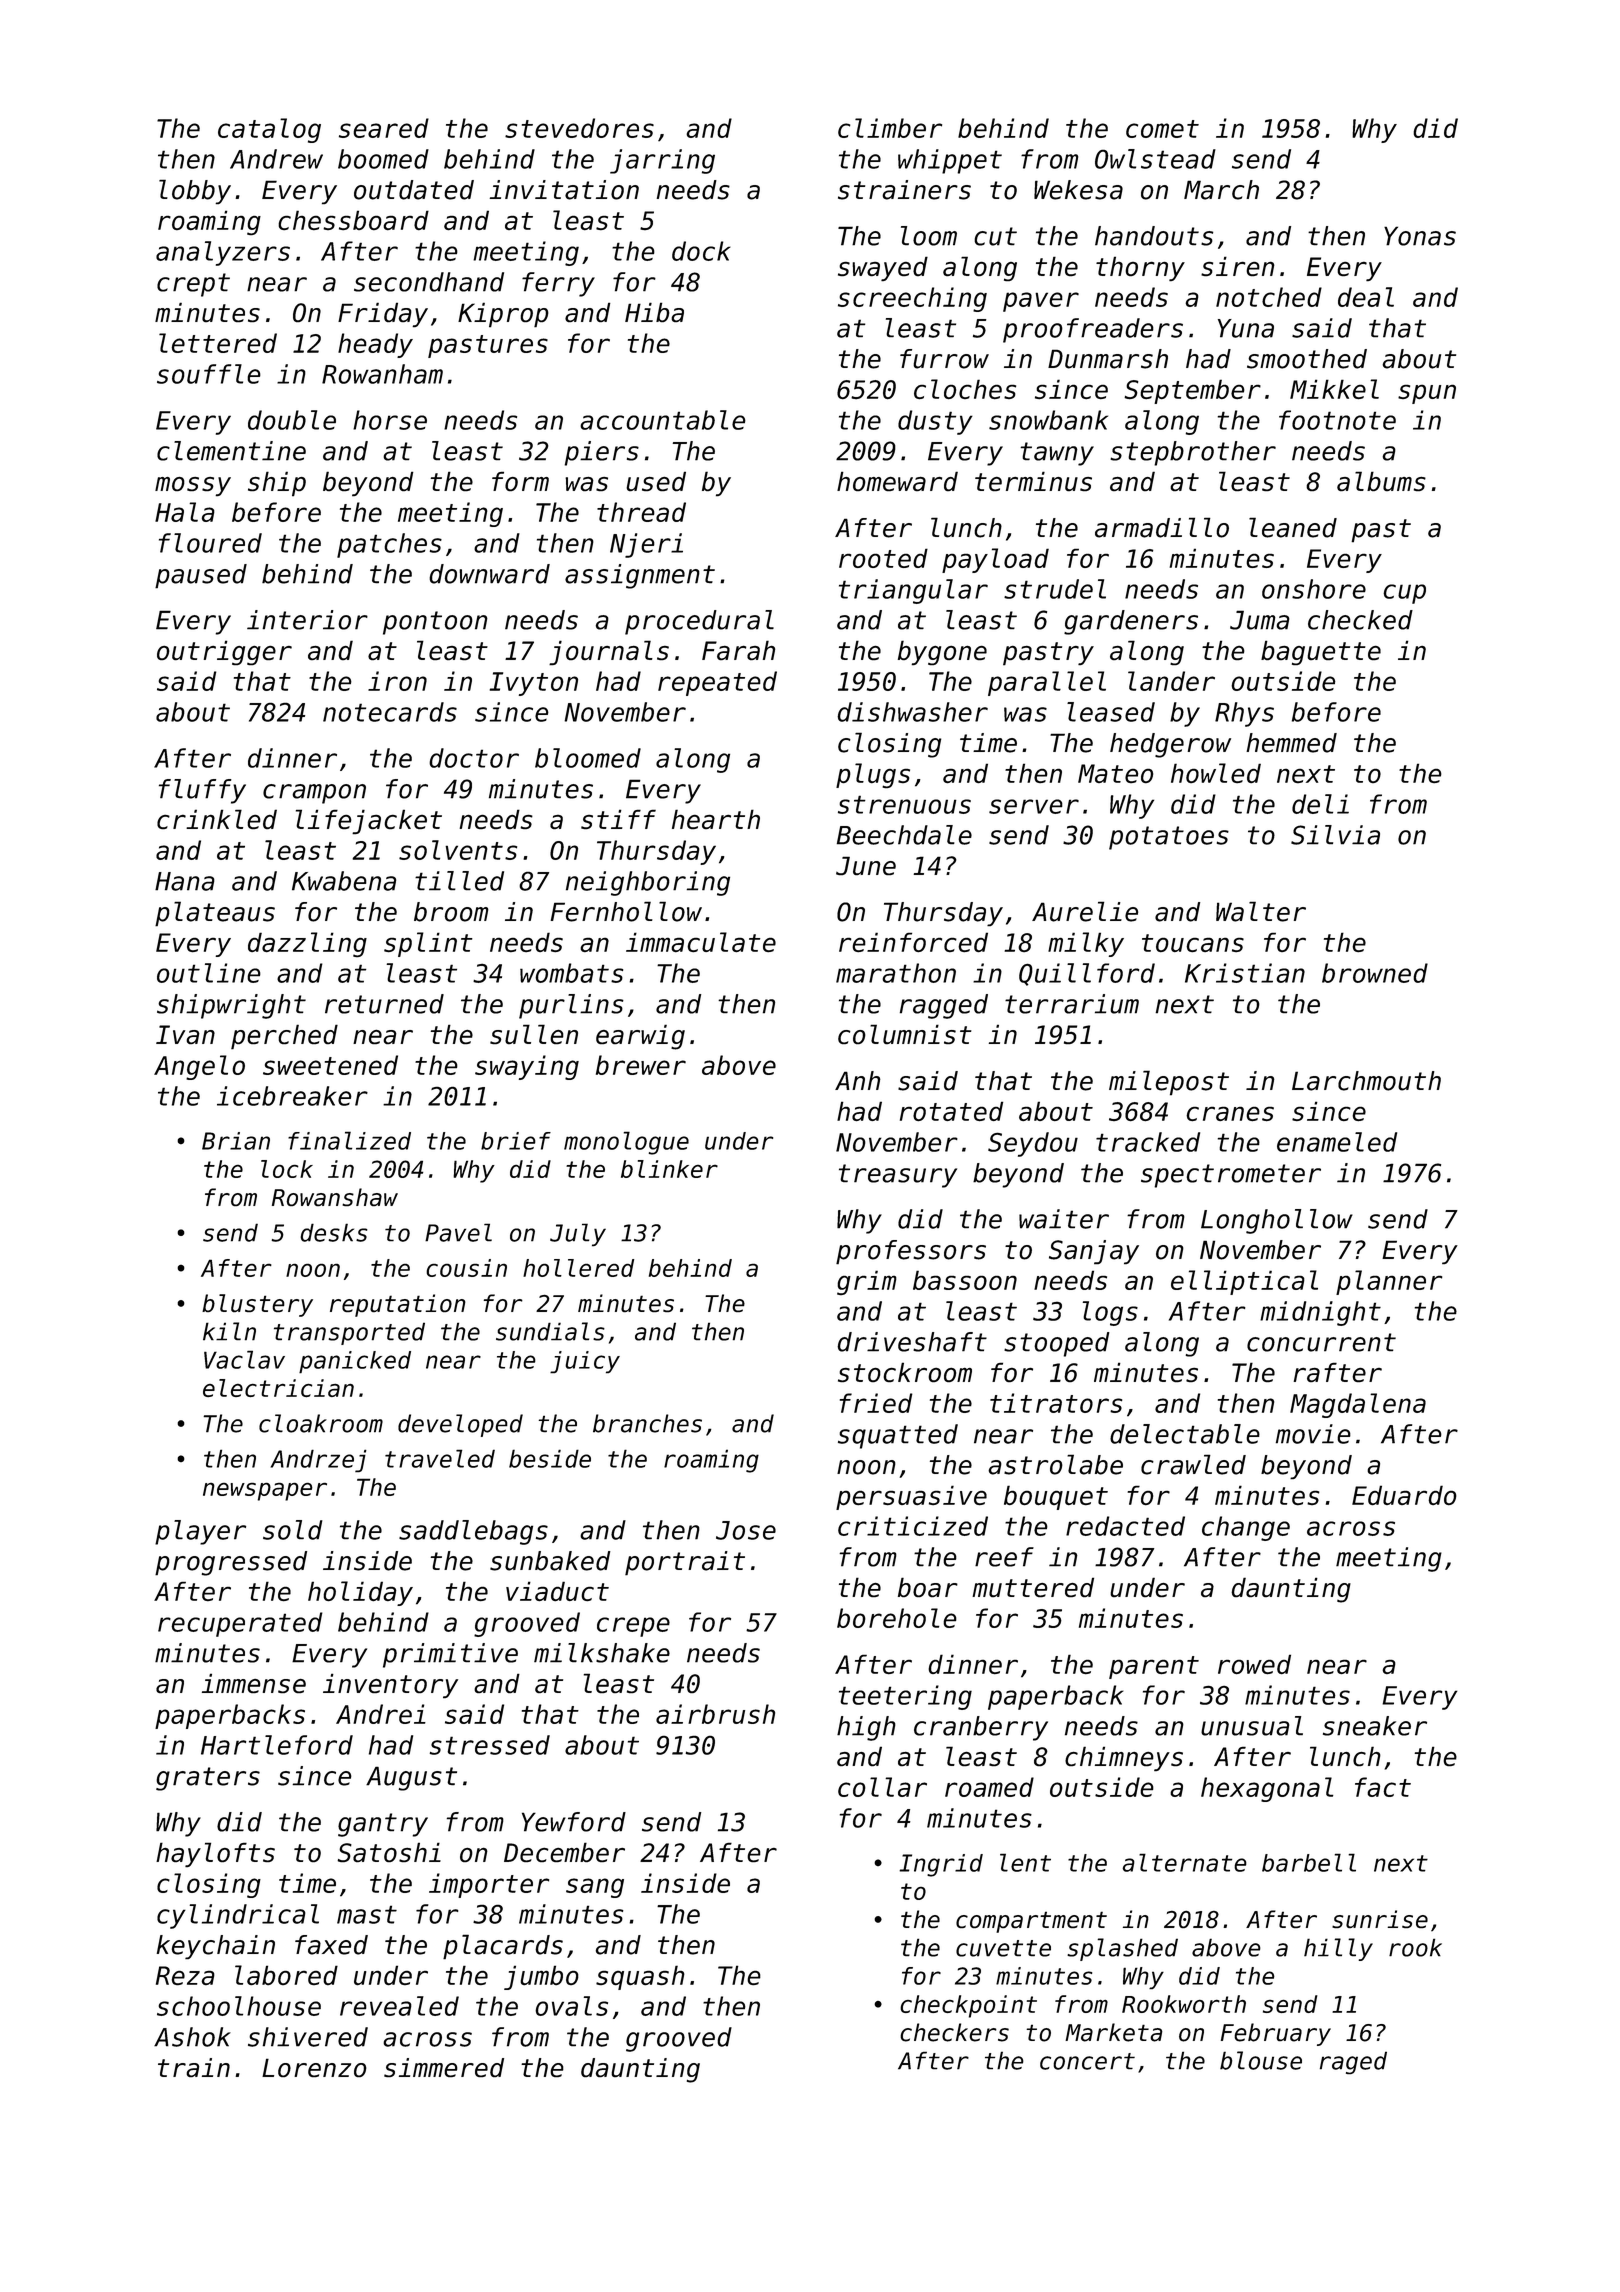  Describe the element at coordinates (390, 1685) in the image. I see `inventory` at that location.
